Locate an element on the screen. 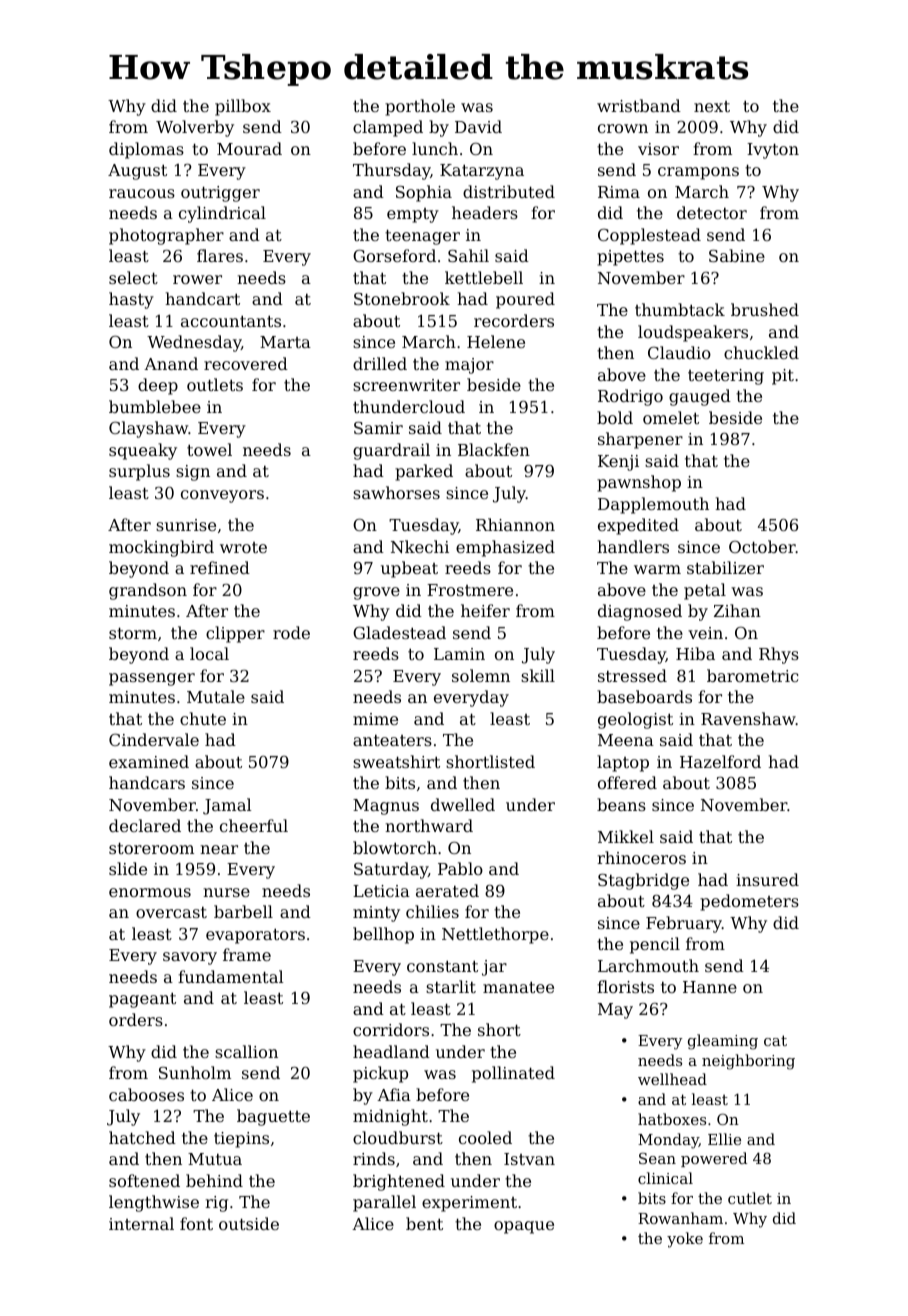 The height and width of the screenshot is (1316, 908). Gorseford is located at coordinates (394, 255).
